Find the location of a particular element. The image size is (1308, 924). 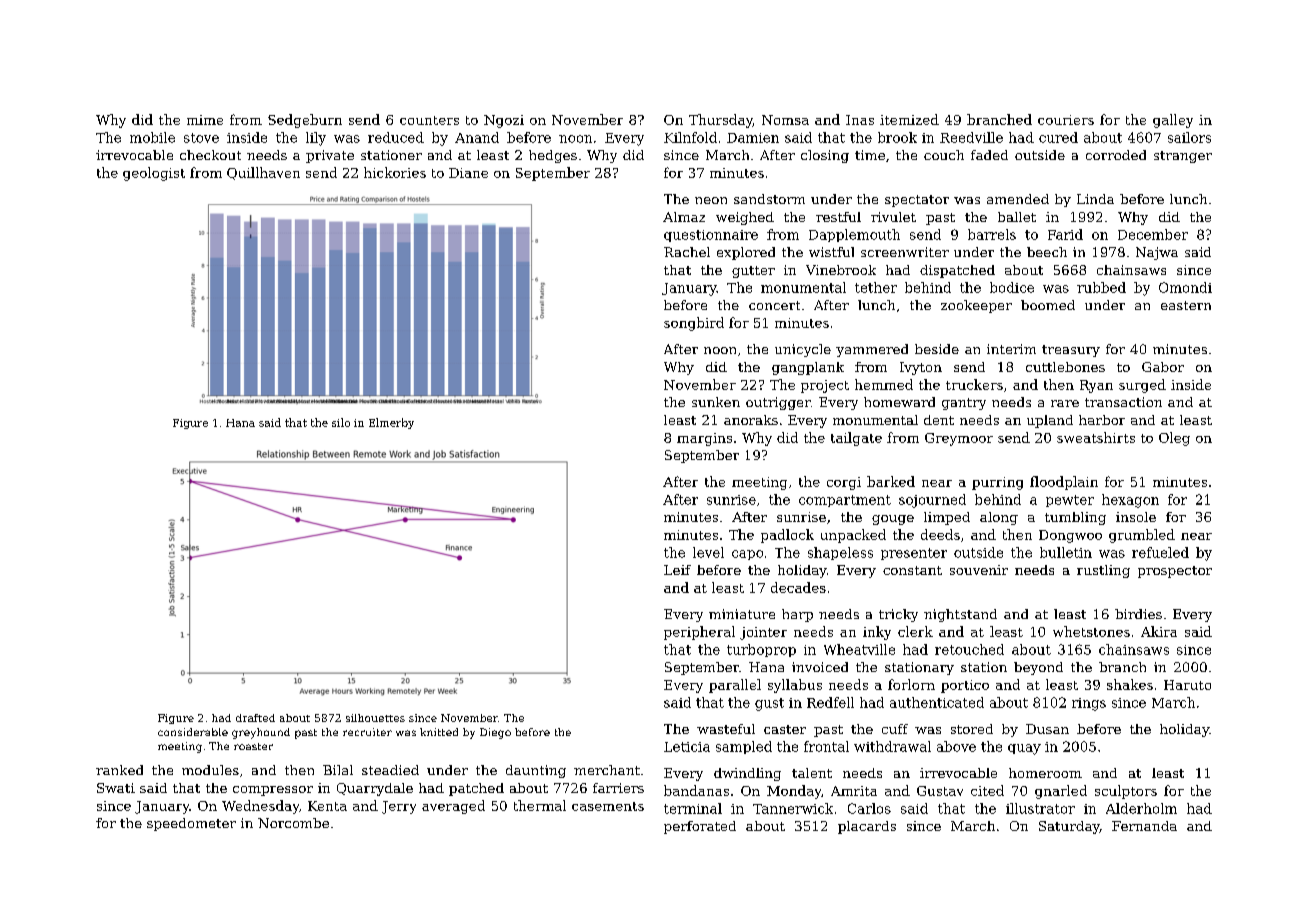

silo is located at coordinates (341, 422).
